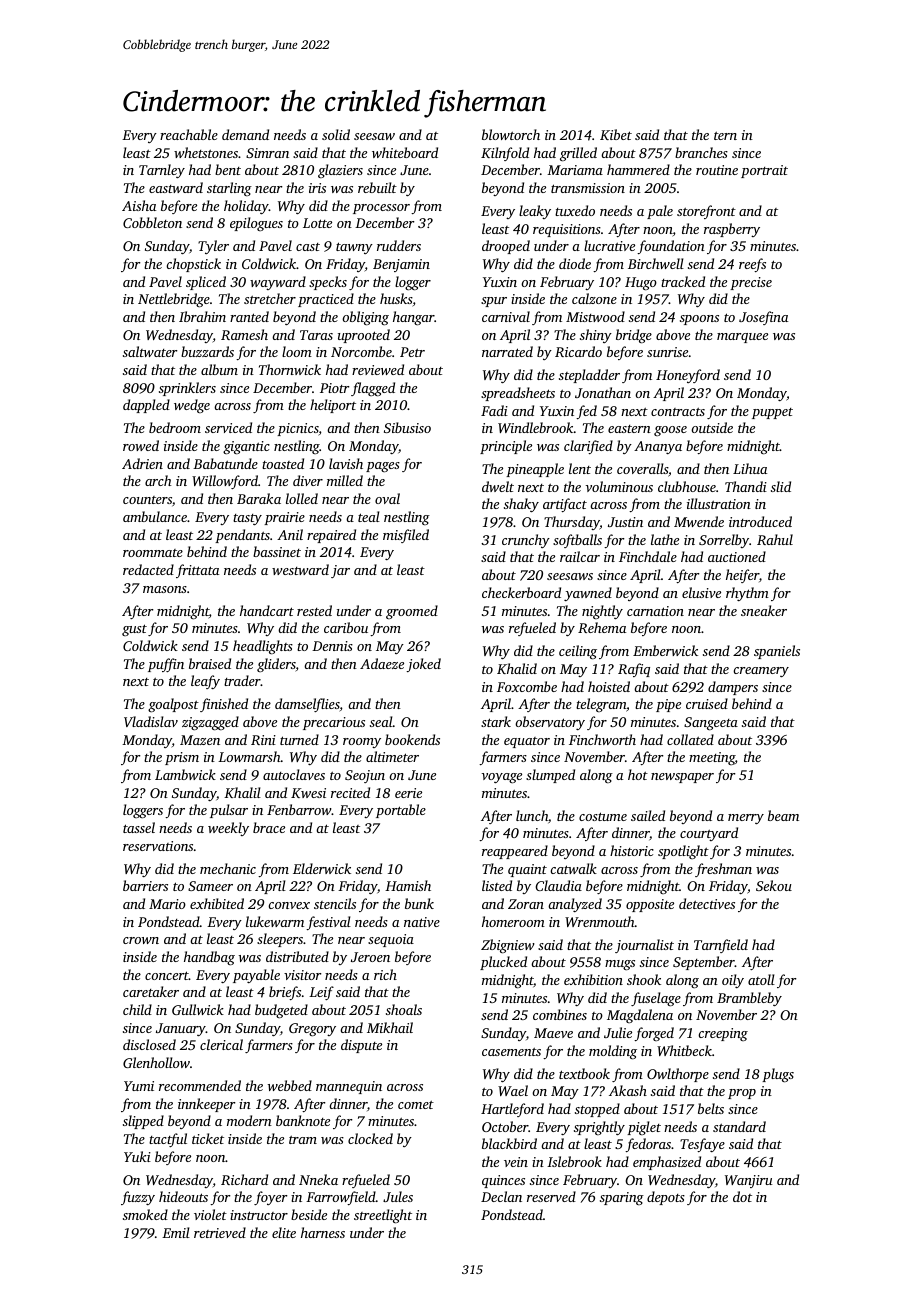 This image has height=1308, width=924. Describe the element at coordinates (721, 946) in the image. I see `Tarnfield` at that location.
